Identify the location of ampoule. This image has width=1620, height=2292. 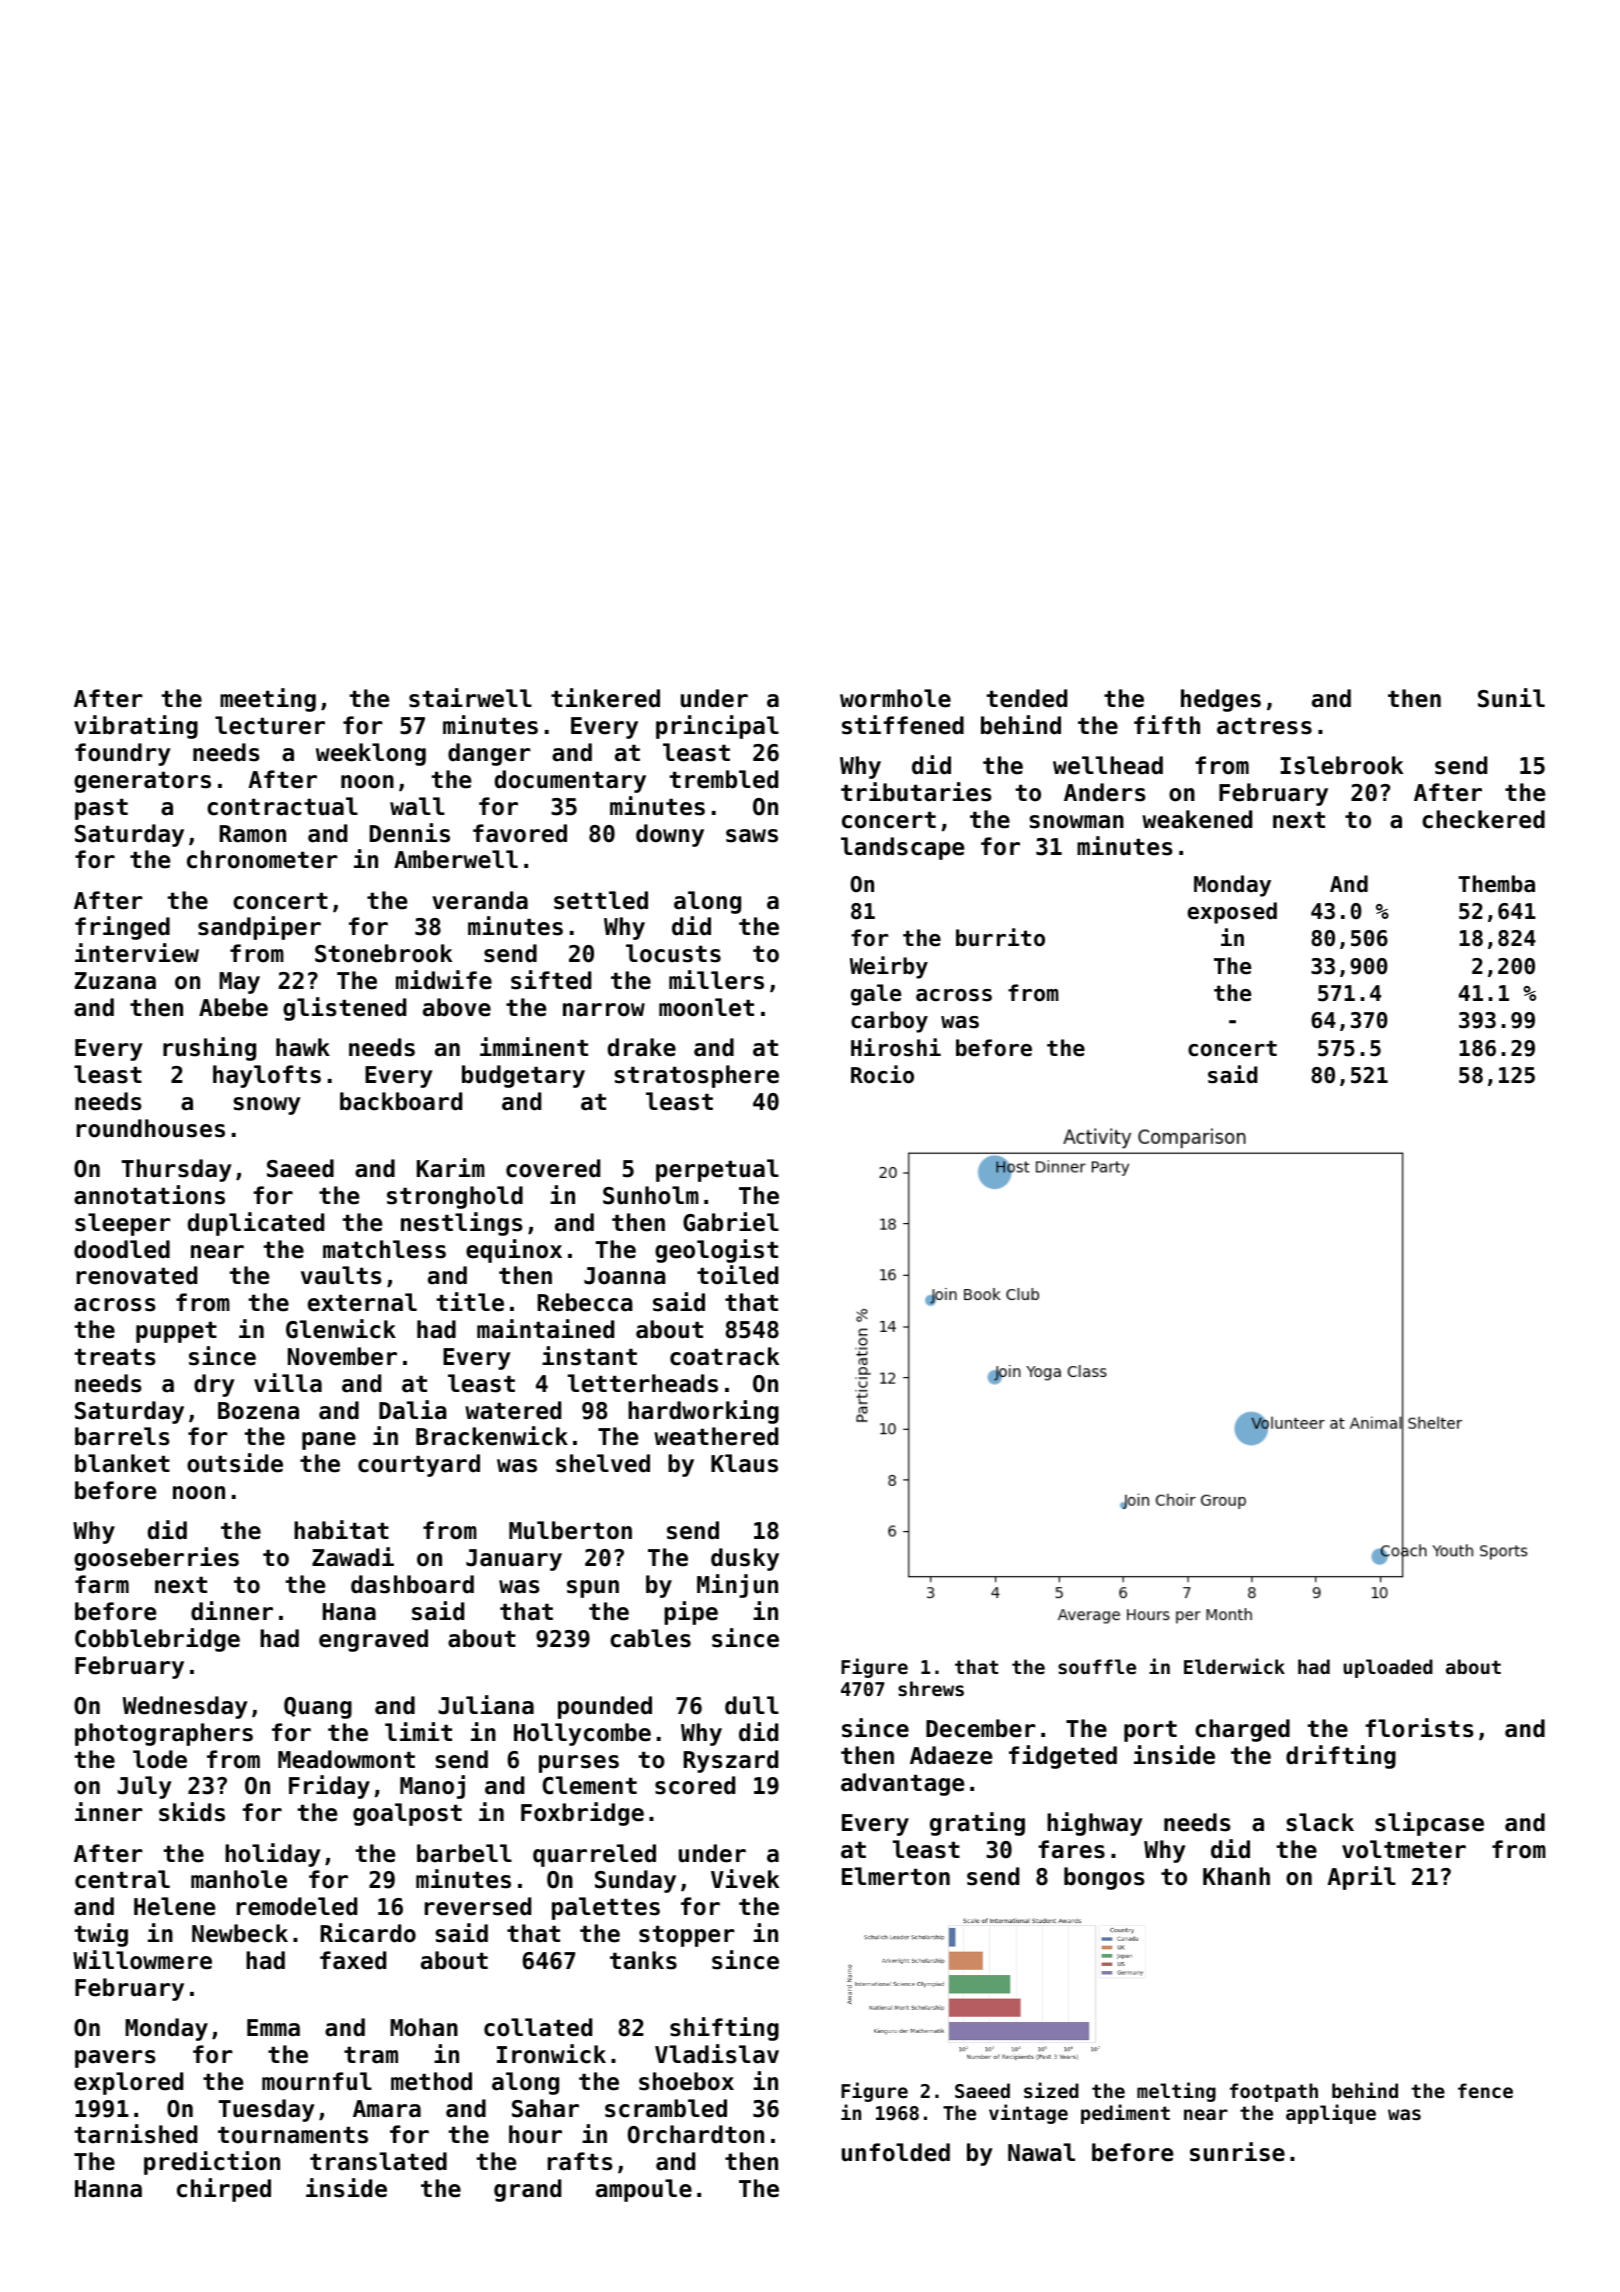
(644, 2190).
